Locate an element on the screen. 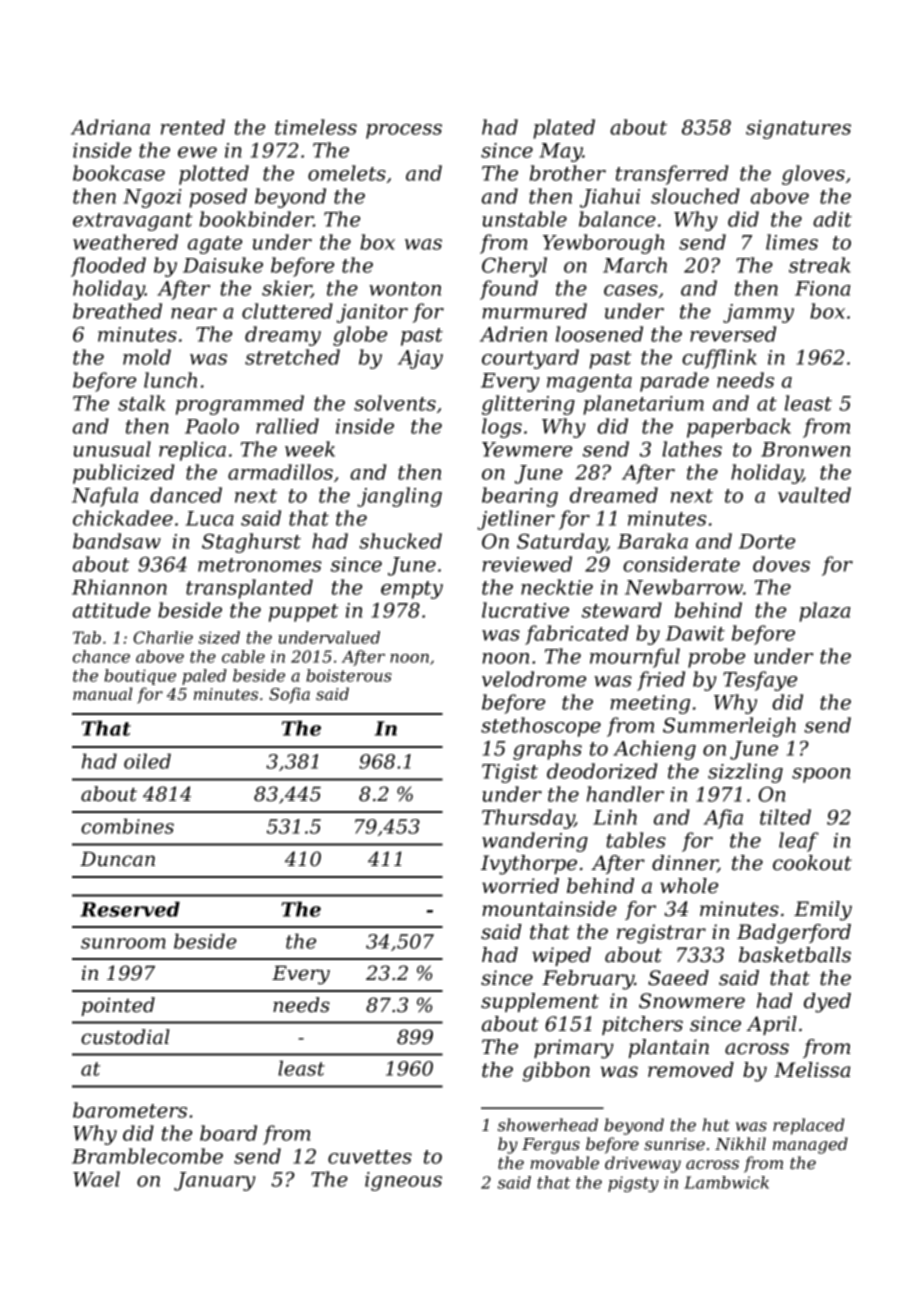  plaza is located at coordinates (824, 612).
